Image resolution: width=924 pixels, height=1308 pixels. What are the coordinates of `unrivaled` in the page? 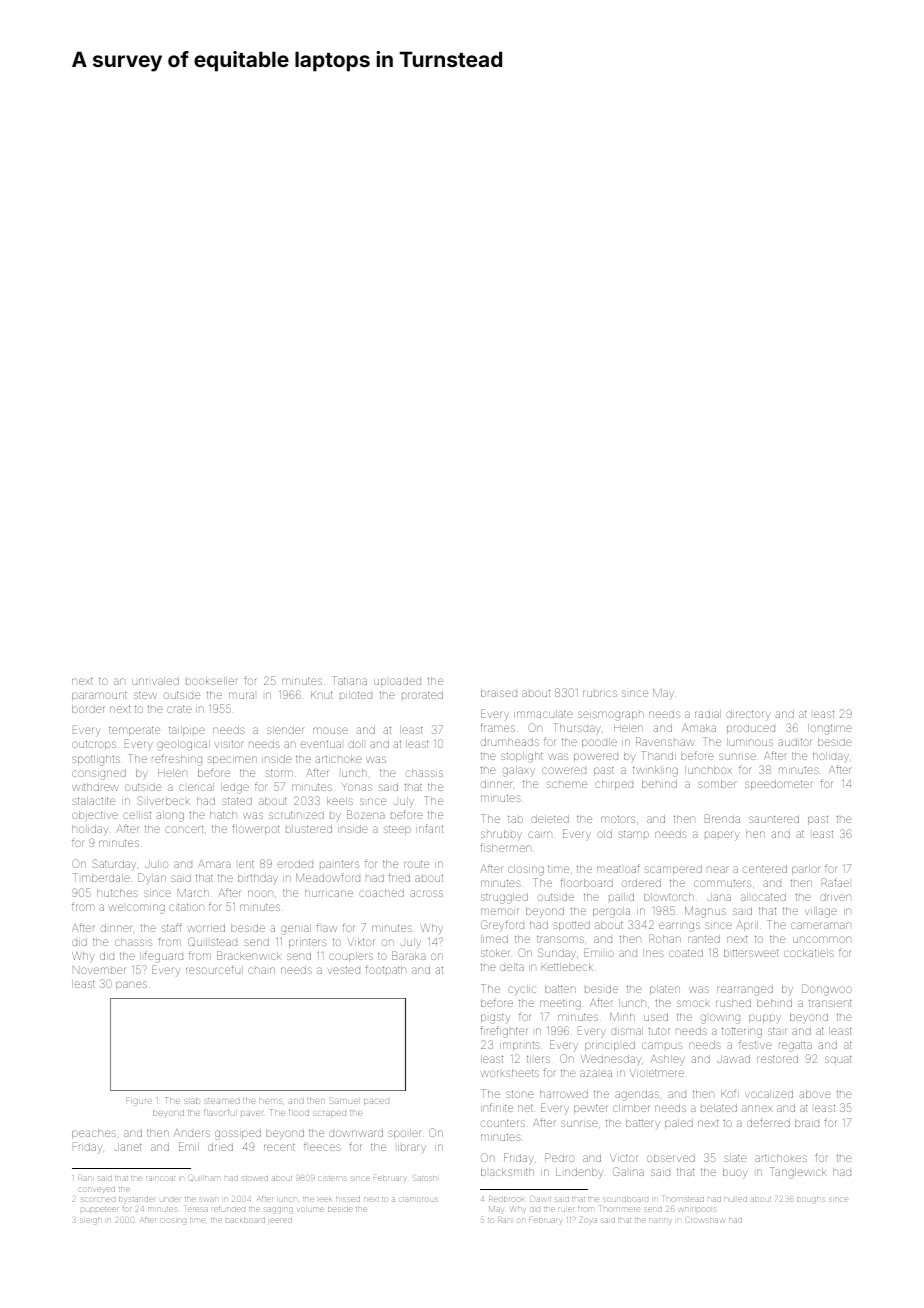 It's located at (155, 681).
